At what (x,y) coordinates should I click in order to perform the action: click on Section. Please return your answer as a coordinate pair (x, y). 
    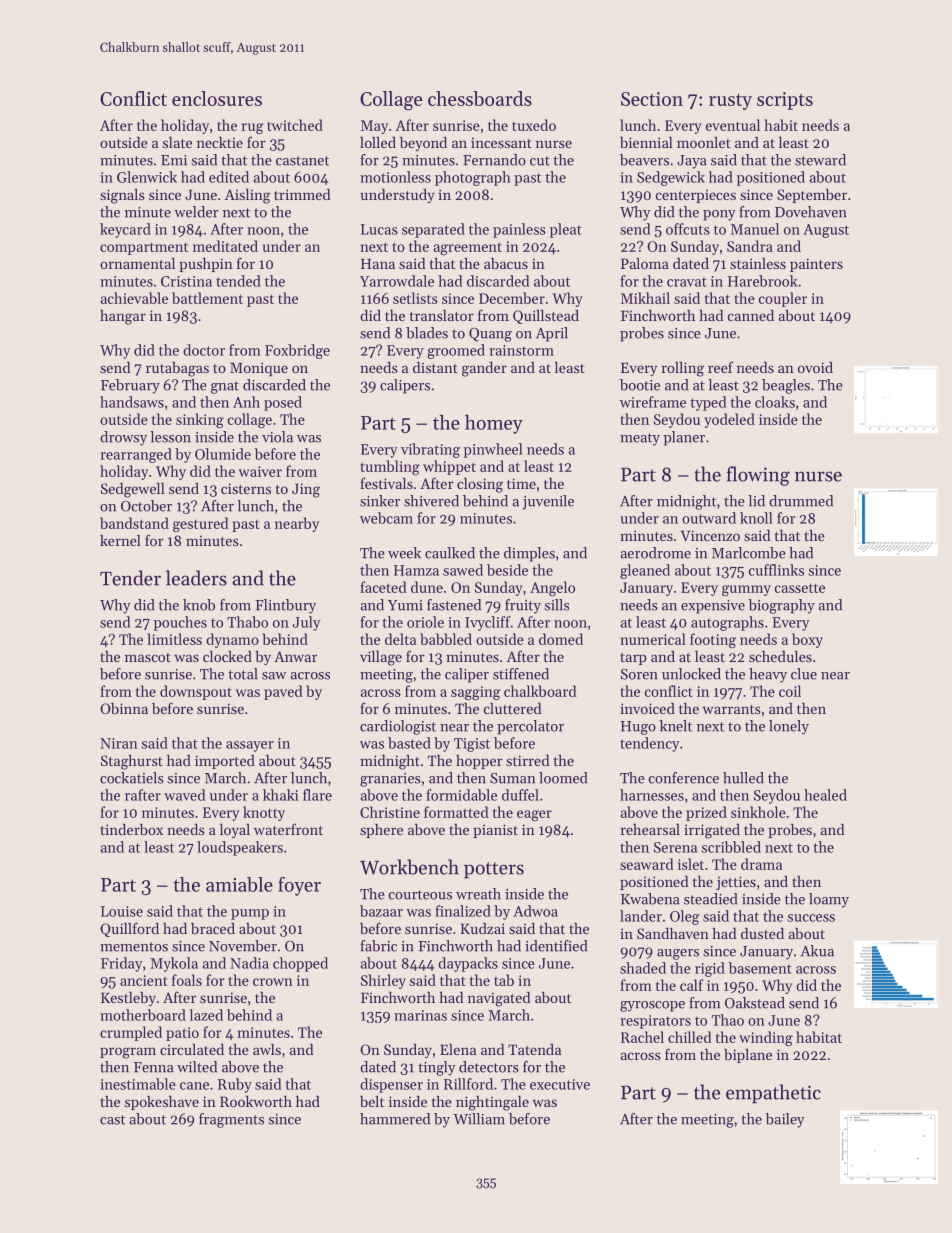
    Looking at the image, I should click on (652, 99).
